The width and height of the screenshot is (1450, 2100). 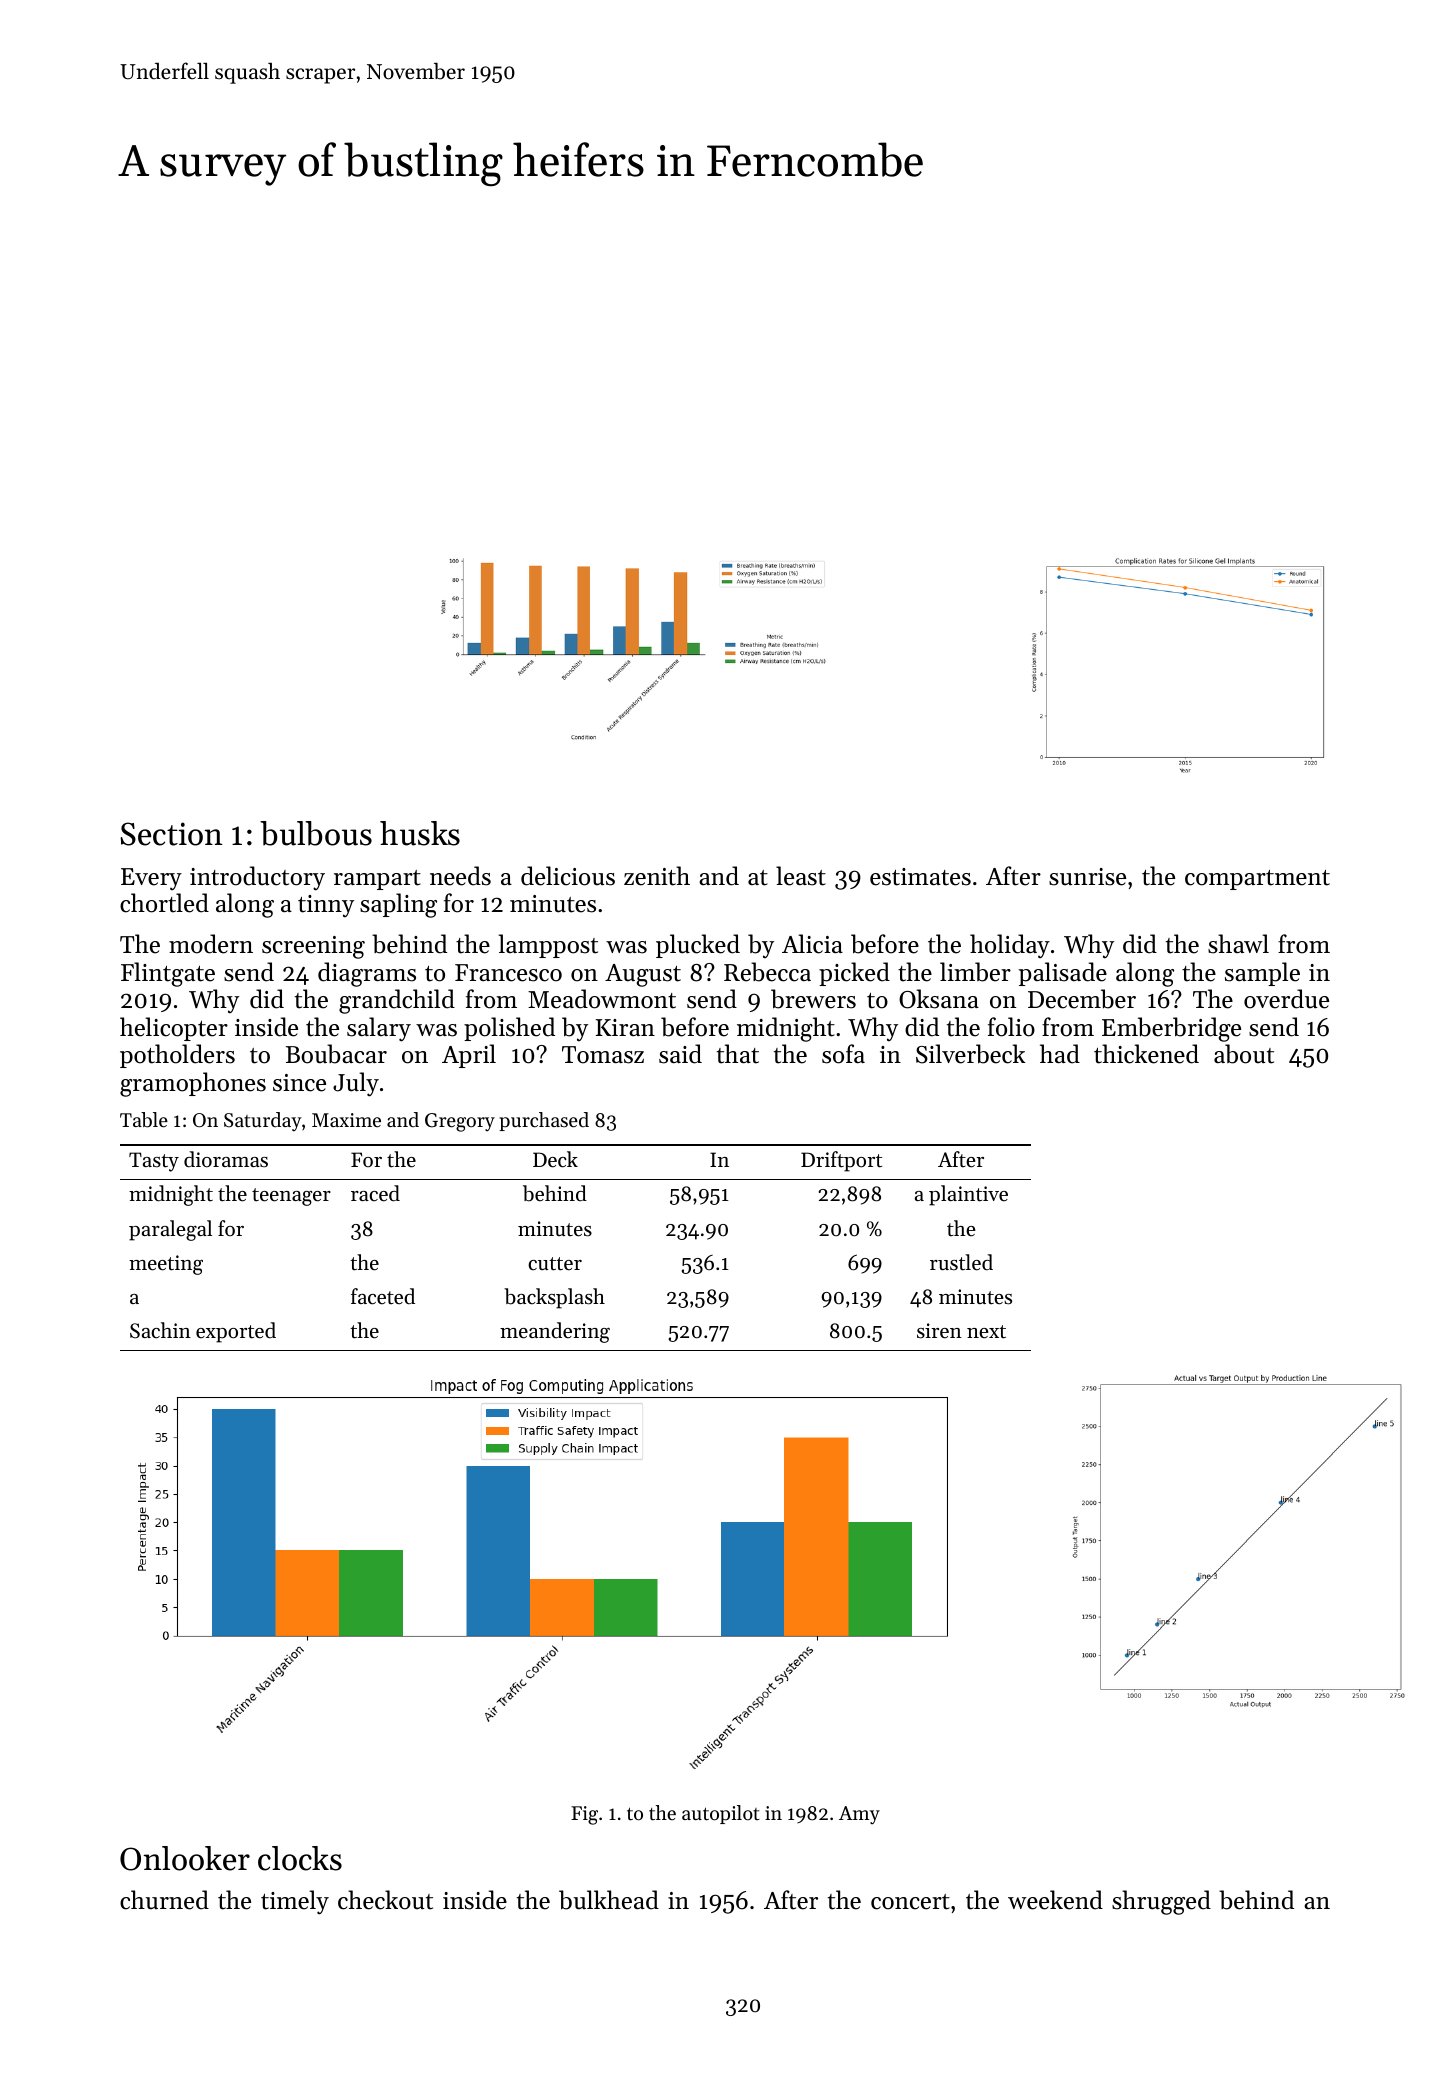 I want to click on next, so click(x=986, y=1332).
